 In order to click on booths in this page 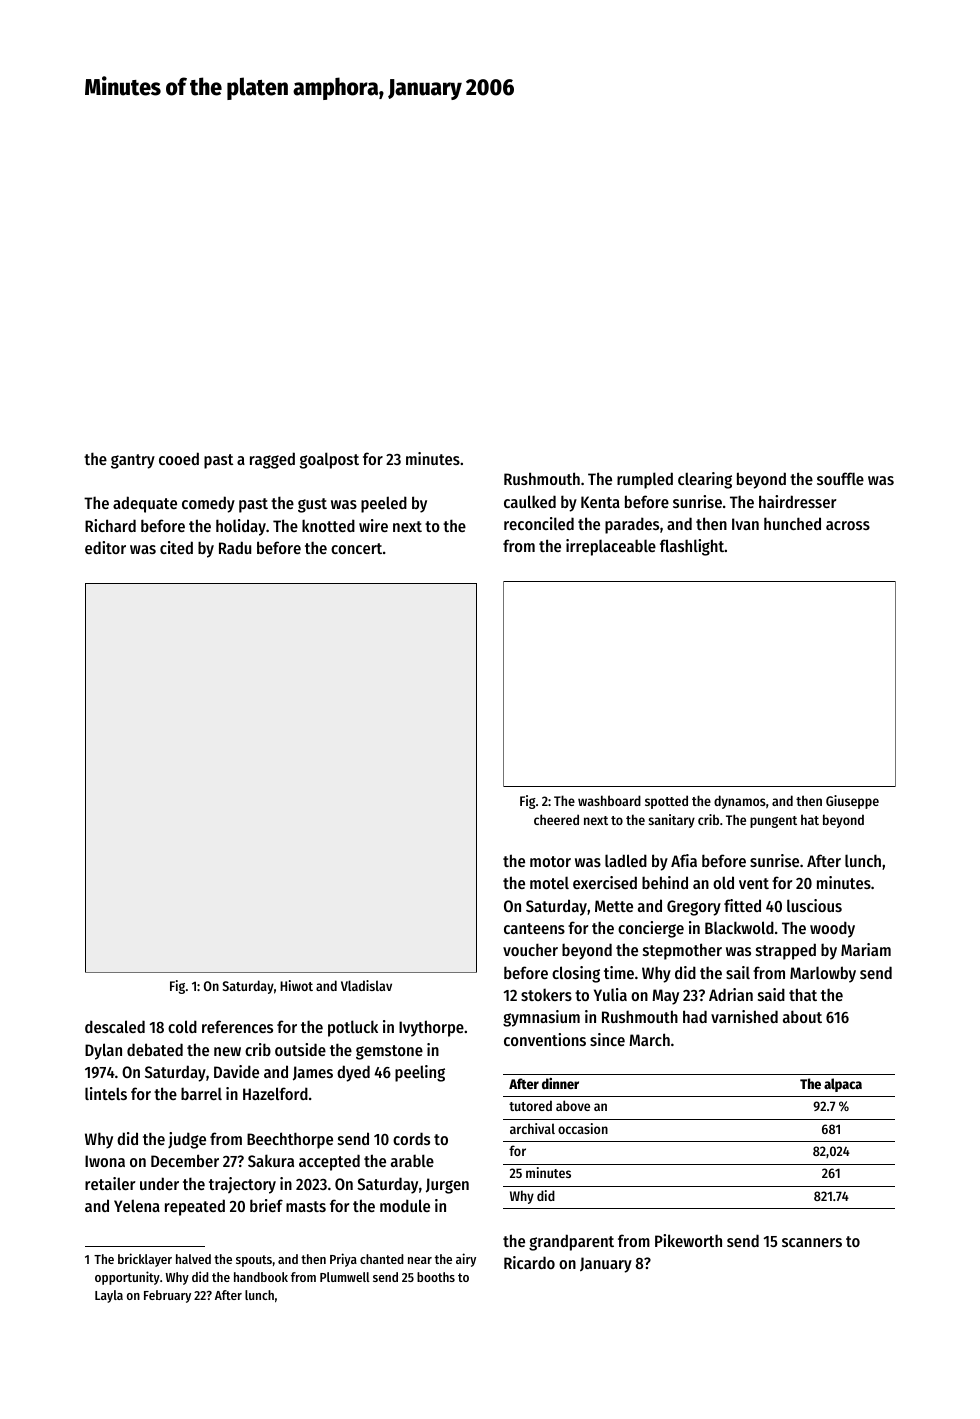, I will do `click(436, 1277)`.
